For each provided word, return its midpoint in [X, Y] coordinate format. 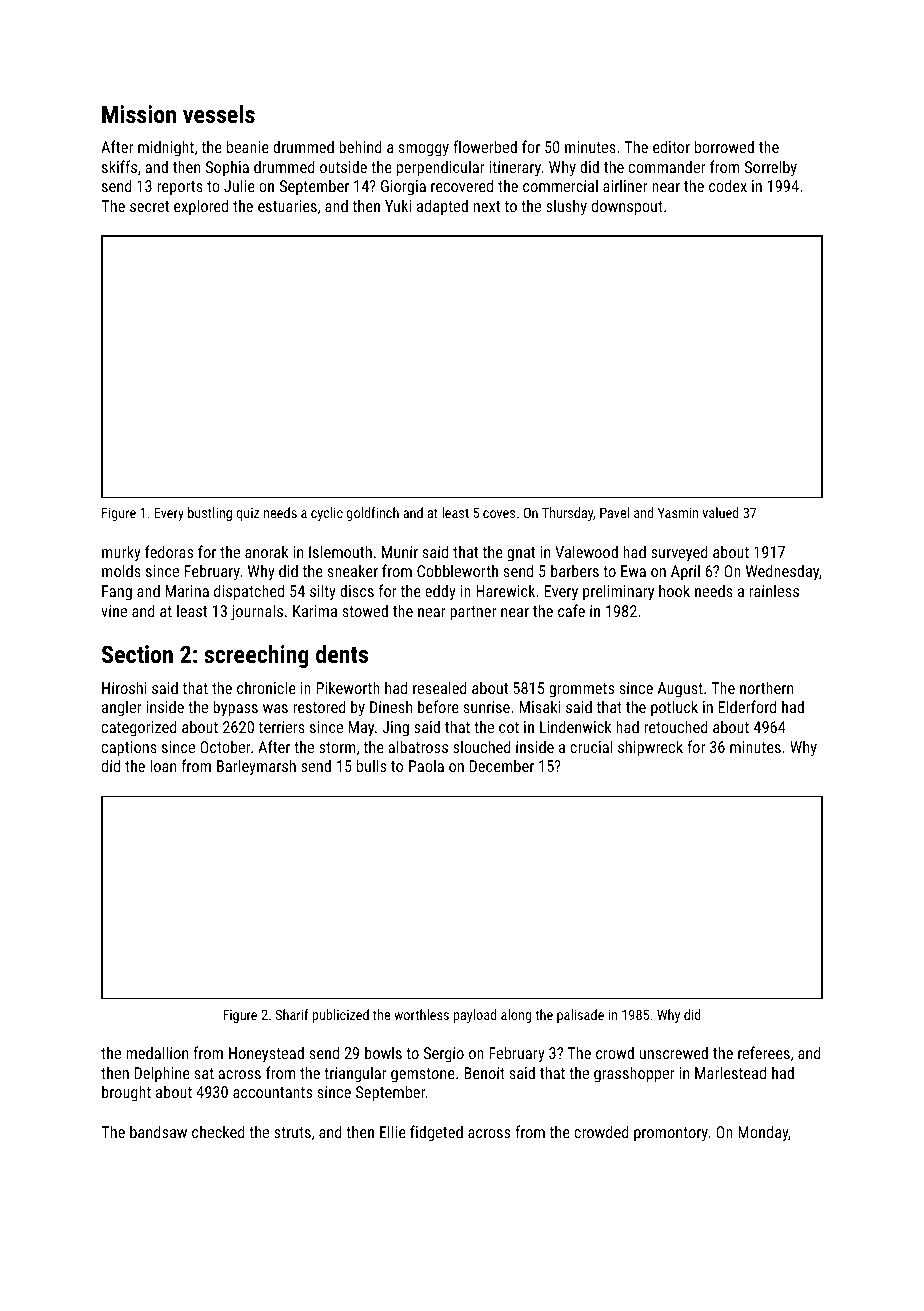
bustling [210, 514]
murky [121, 553]
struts [292, 1132]
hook [674, 590]
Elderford [747, 706]
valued [721, 512]
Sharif [292, 1014]
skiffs [119, 166]
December [502, 765]
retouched [676, 726]
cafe [571, 610]
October [225, 746]
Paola [426, 765]
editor [671, 146]
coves [499, 514]
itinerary [515, 169]
